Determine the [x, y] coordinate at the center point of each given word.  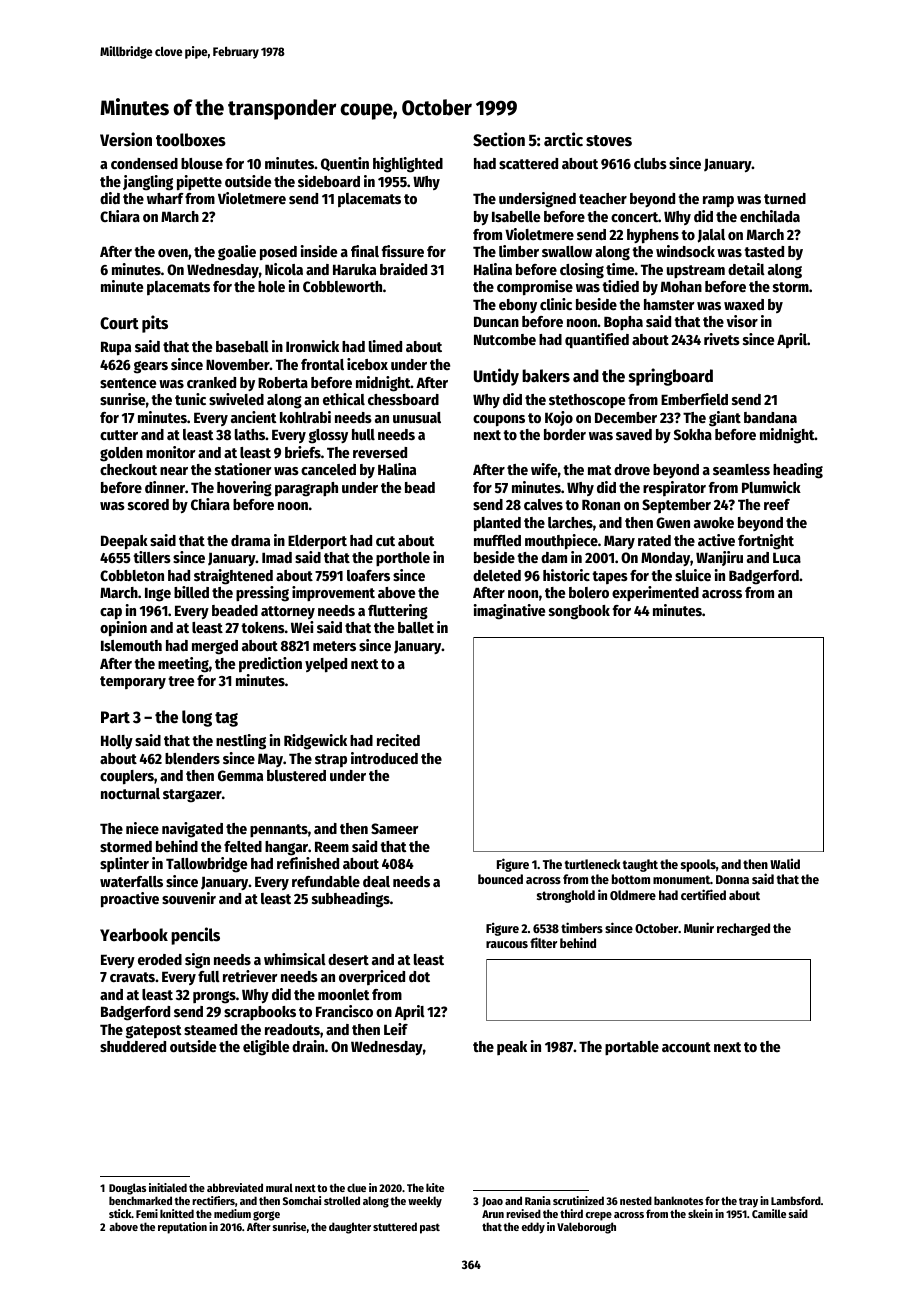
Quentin [345, 164]
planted [497, 524]
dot [419, 976]
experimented [655, 593]
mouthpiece [561, 542]
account [686, 1047]
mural [279, 1187]
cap [111, 614]
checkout [128, 469]
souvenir [189, 898]
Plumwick [771, 487]
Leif [396, 1029]
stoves [609, 141]
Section [499, 139]
